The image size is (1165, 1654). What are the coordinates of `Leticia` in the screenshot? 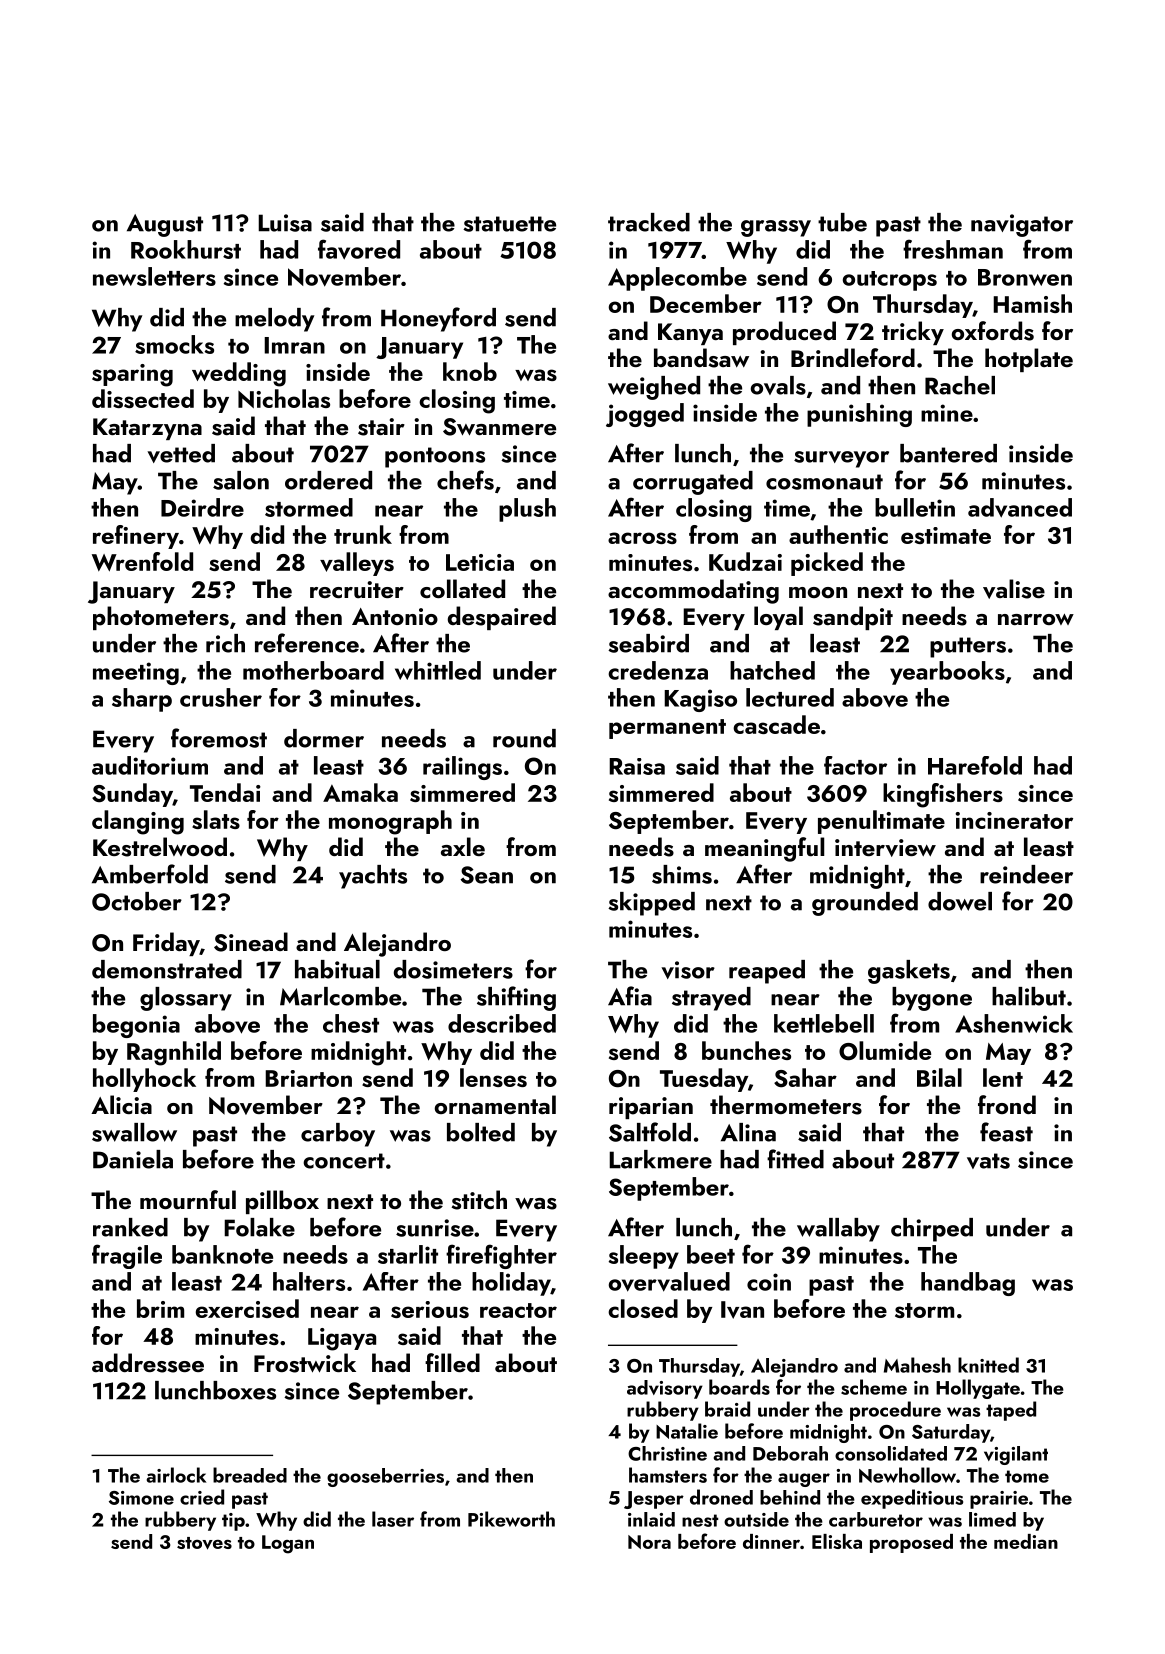 It's located at (480, 562).
